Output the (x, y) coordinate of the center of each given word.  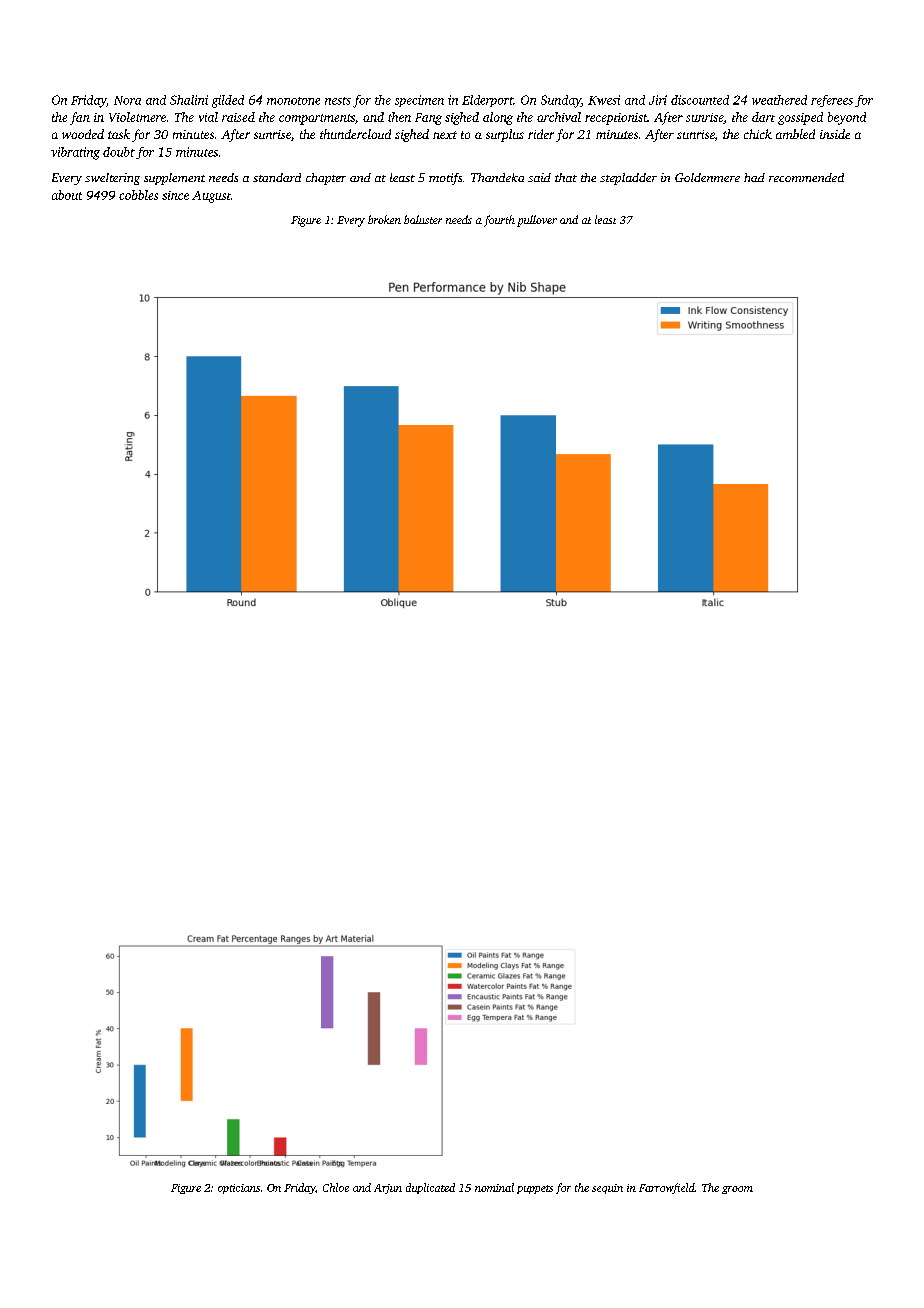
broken (384, 219)
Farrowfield (667, 1188)
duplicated (430, 1188)
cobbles (138, 195)
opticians (239, 1189)
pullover (537, 221)
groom (737, 1190)
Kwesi (604, 100)
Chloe (336, 1187)
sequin (607, 1189)
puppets (535, 1189)
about (67, 195)
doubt (119, 152)
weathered (779, 100)
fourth (499, 221)
